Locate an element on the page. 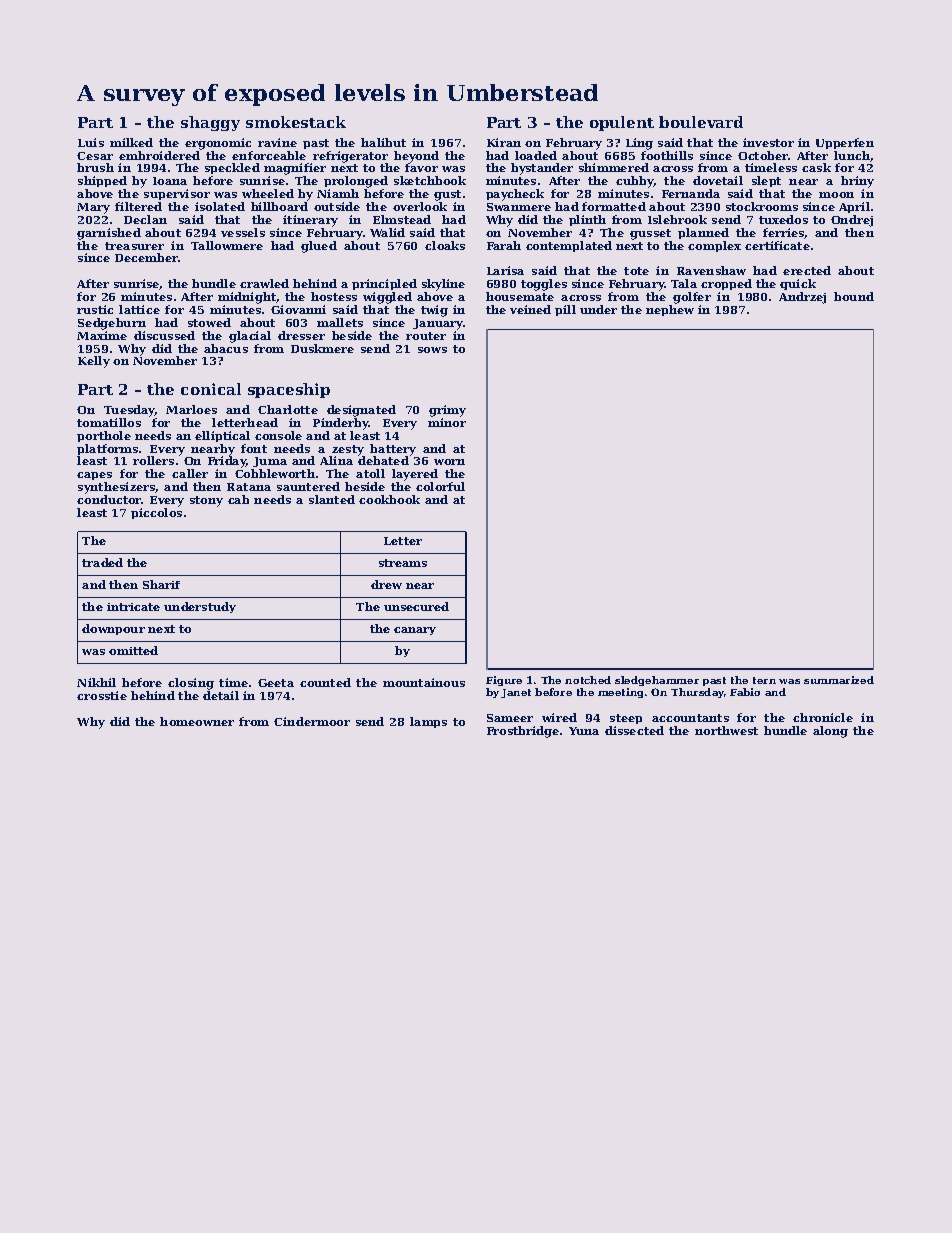 The height and width of the page is (1233, 952). veined is located at coordinates (530, 309).
